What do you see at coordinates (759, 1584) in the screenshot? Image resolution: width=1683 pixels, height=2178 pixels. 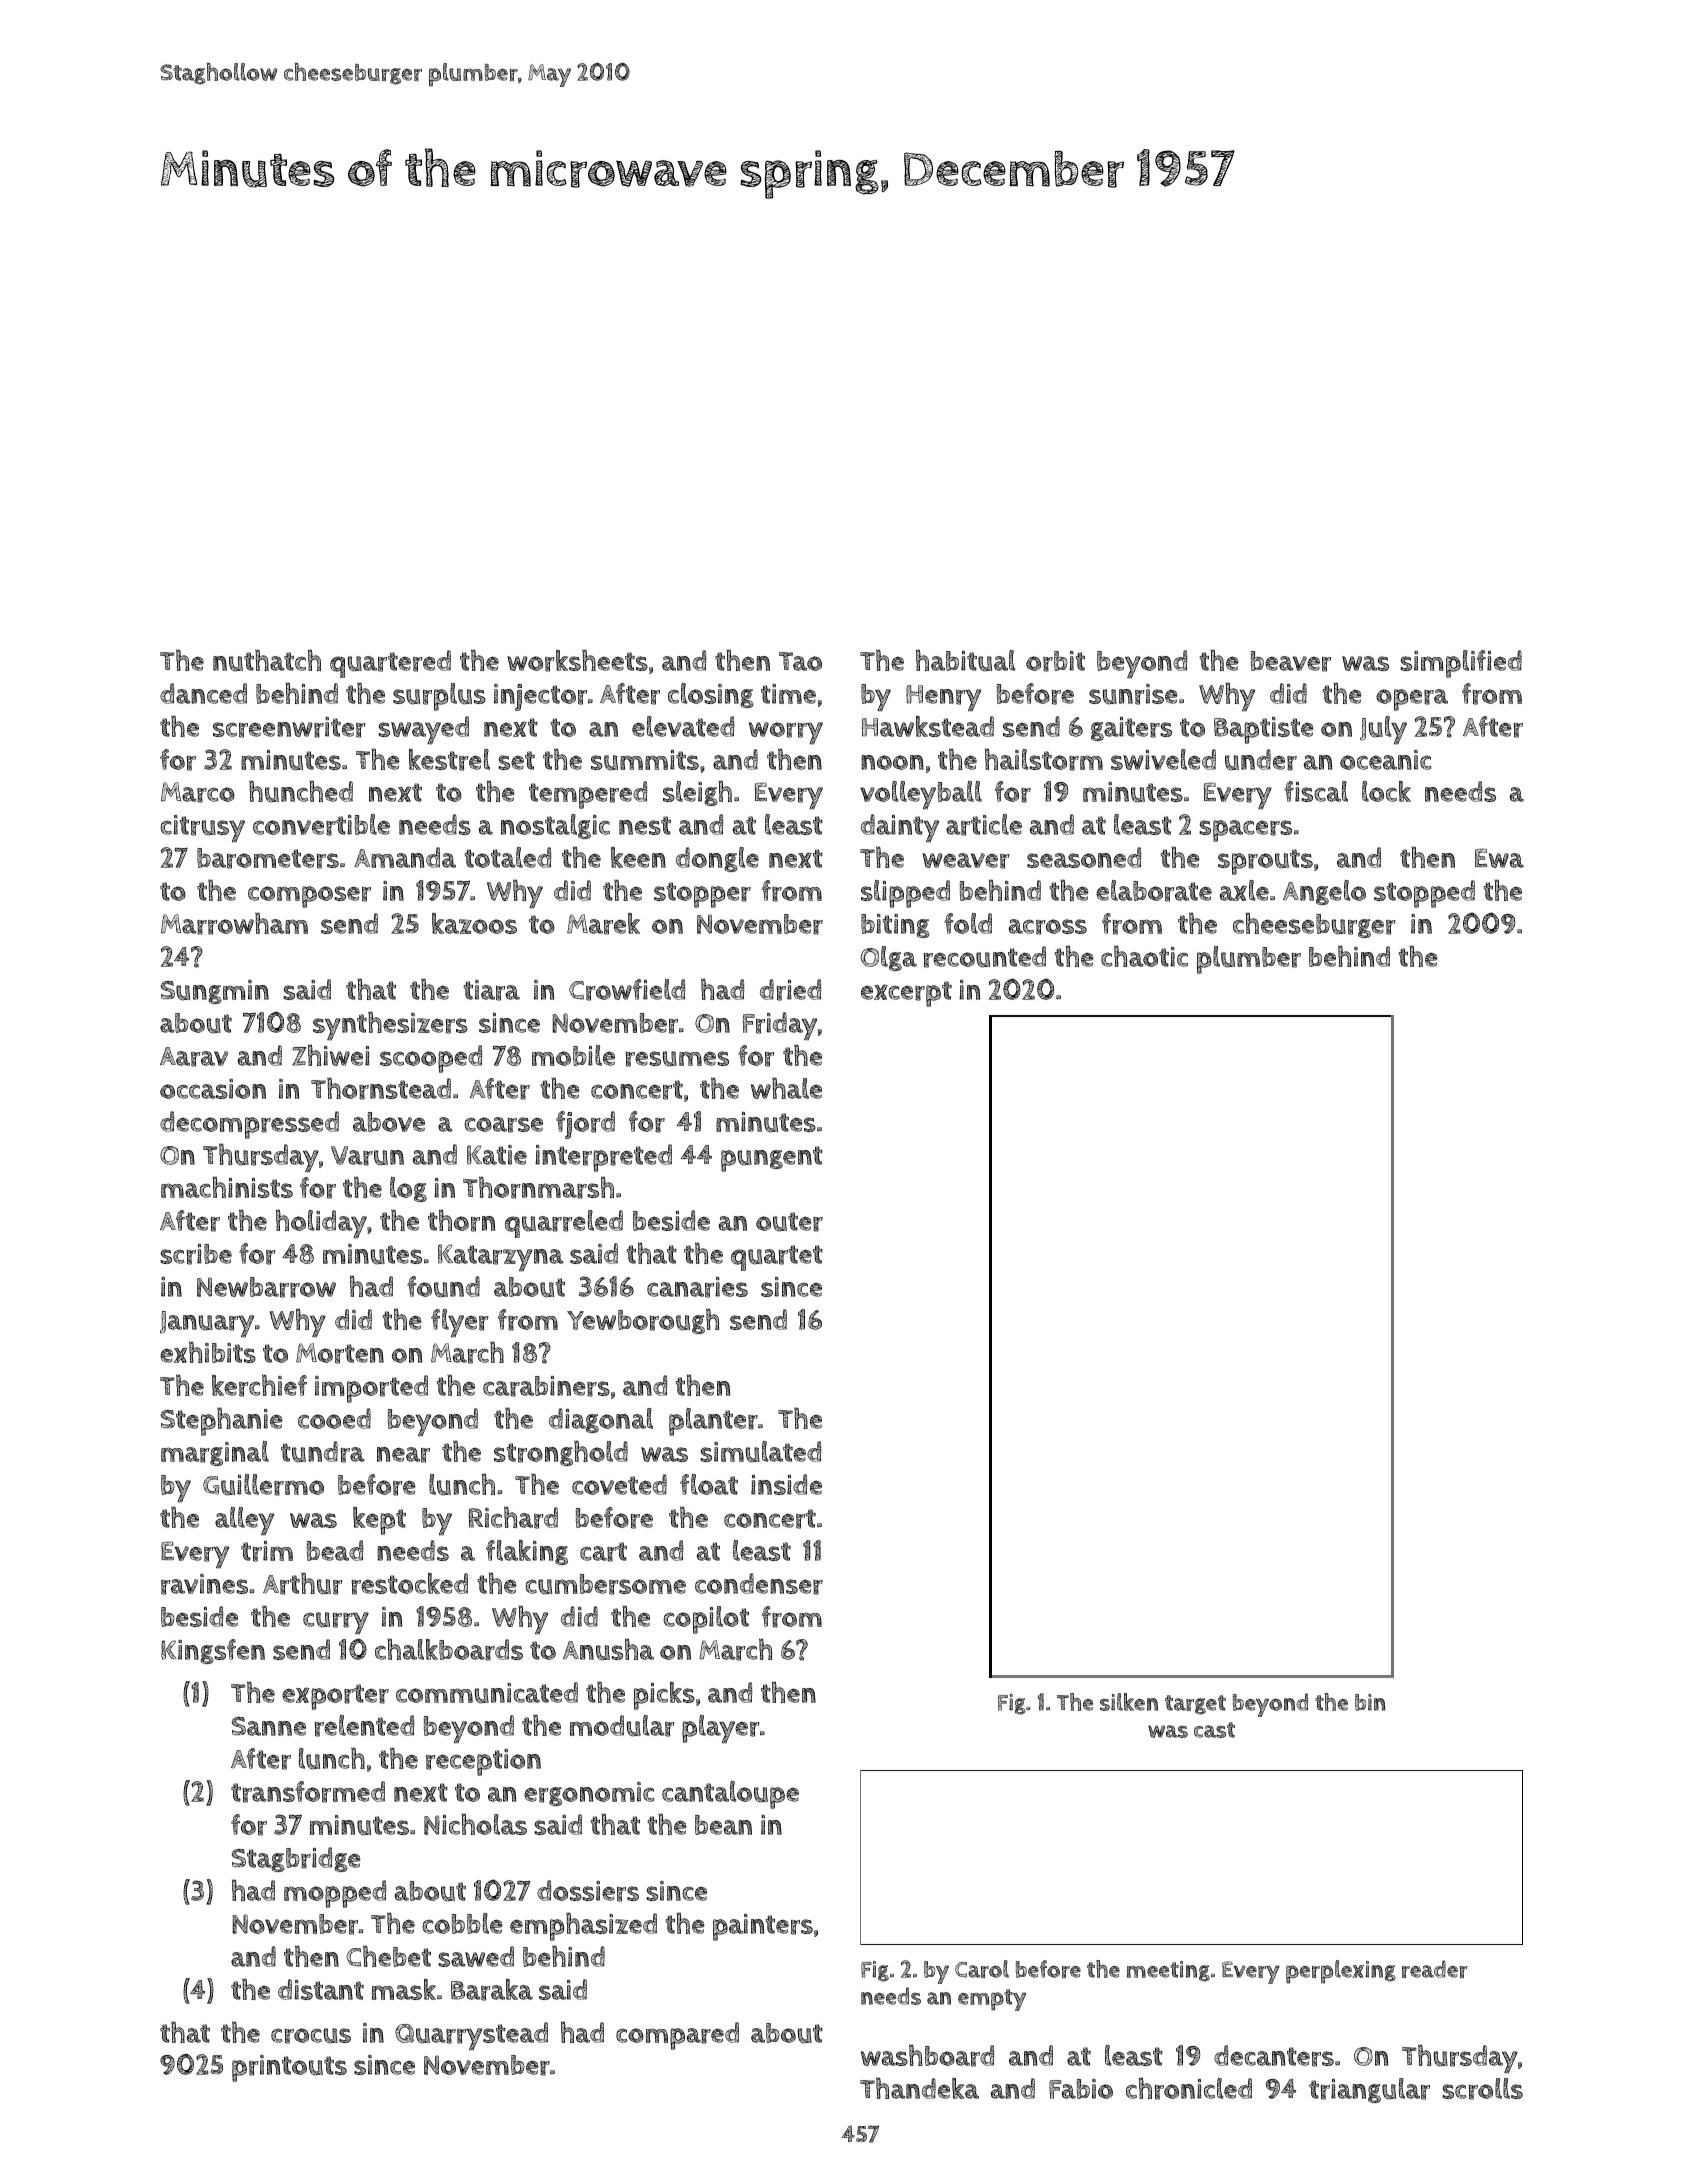 I see `condenser` at bounding box center [759, 1584].
